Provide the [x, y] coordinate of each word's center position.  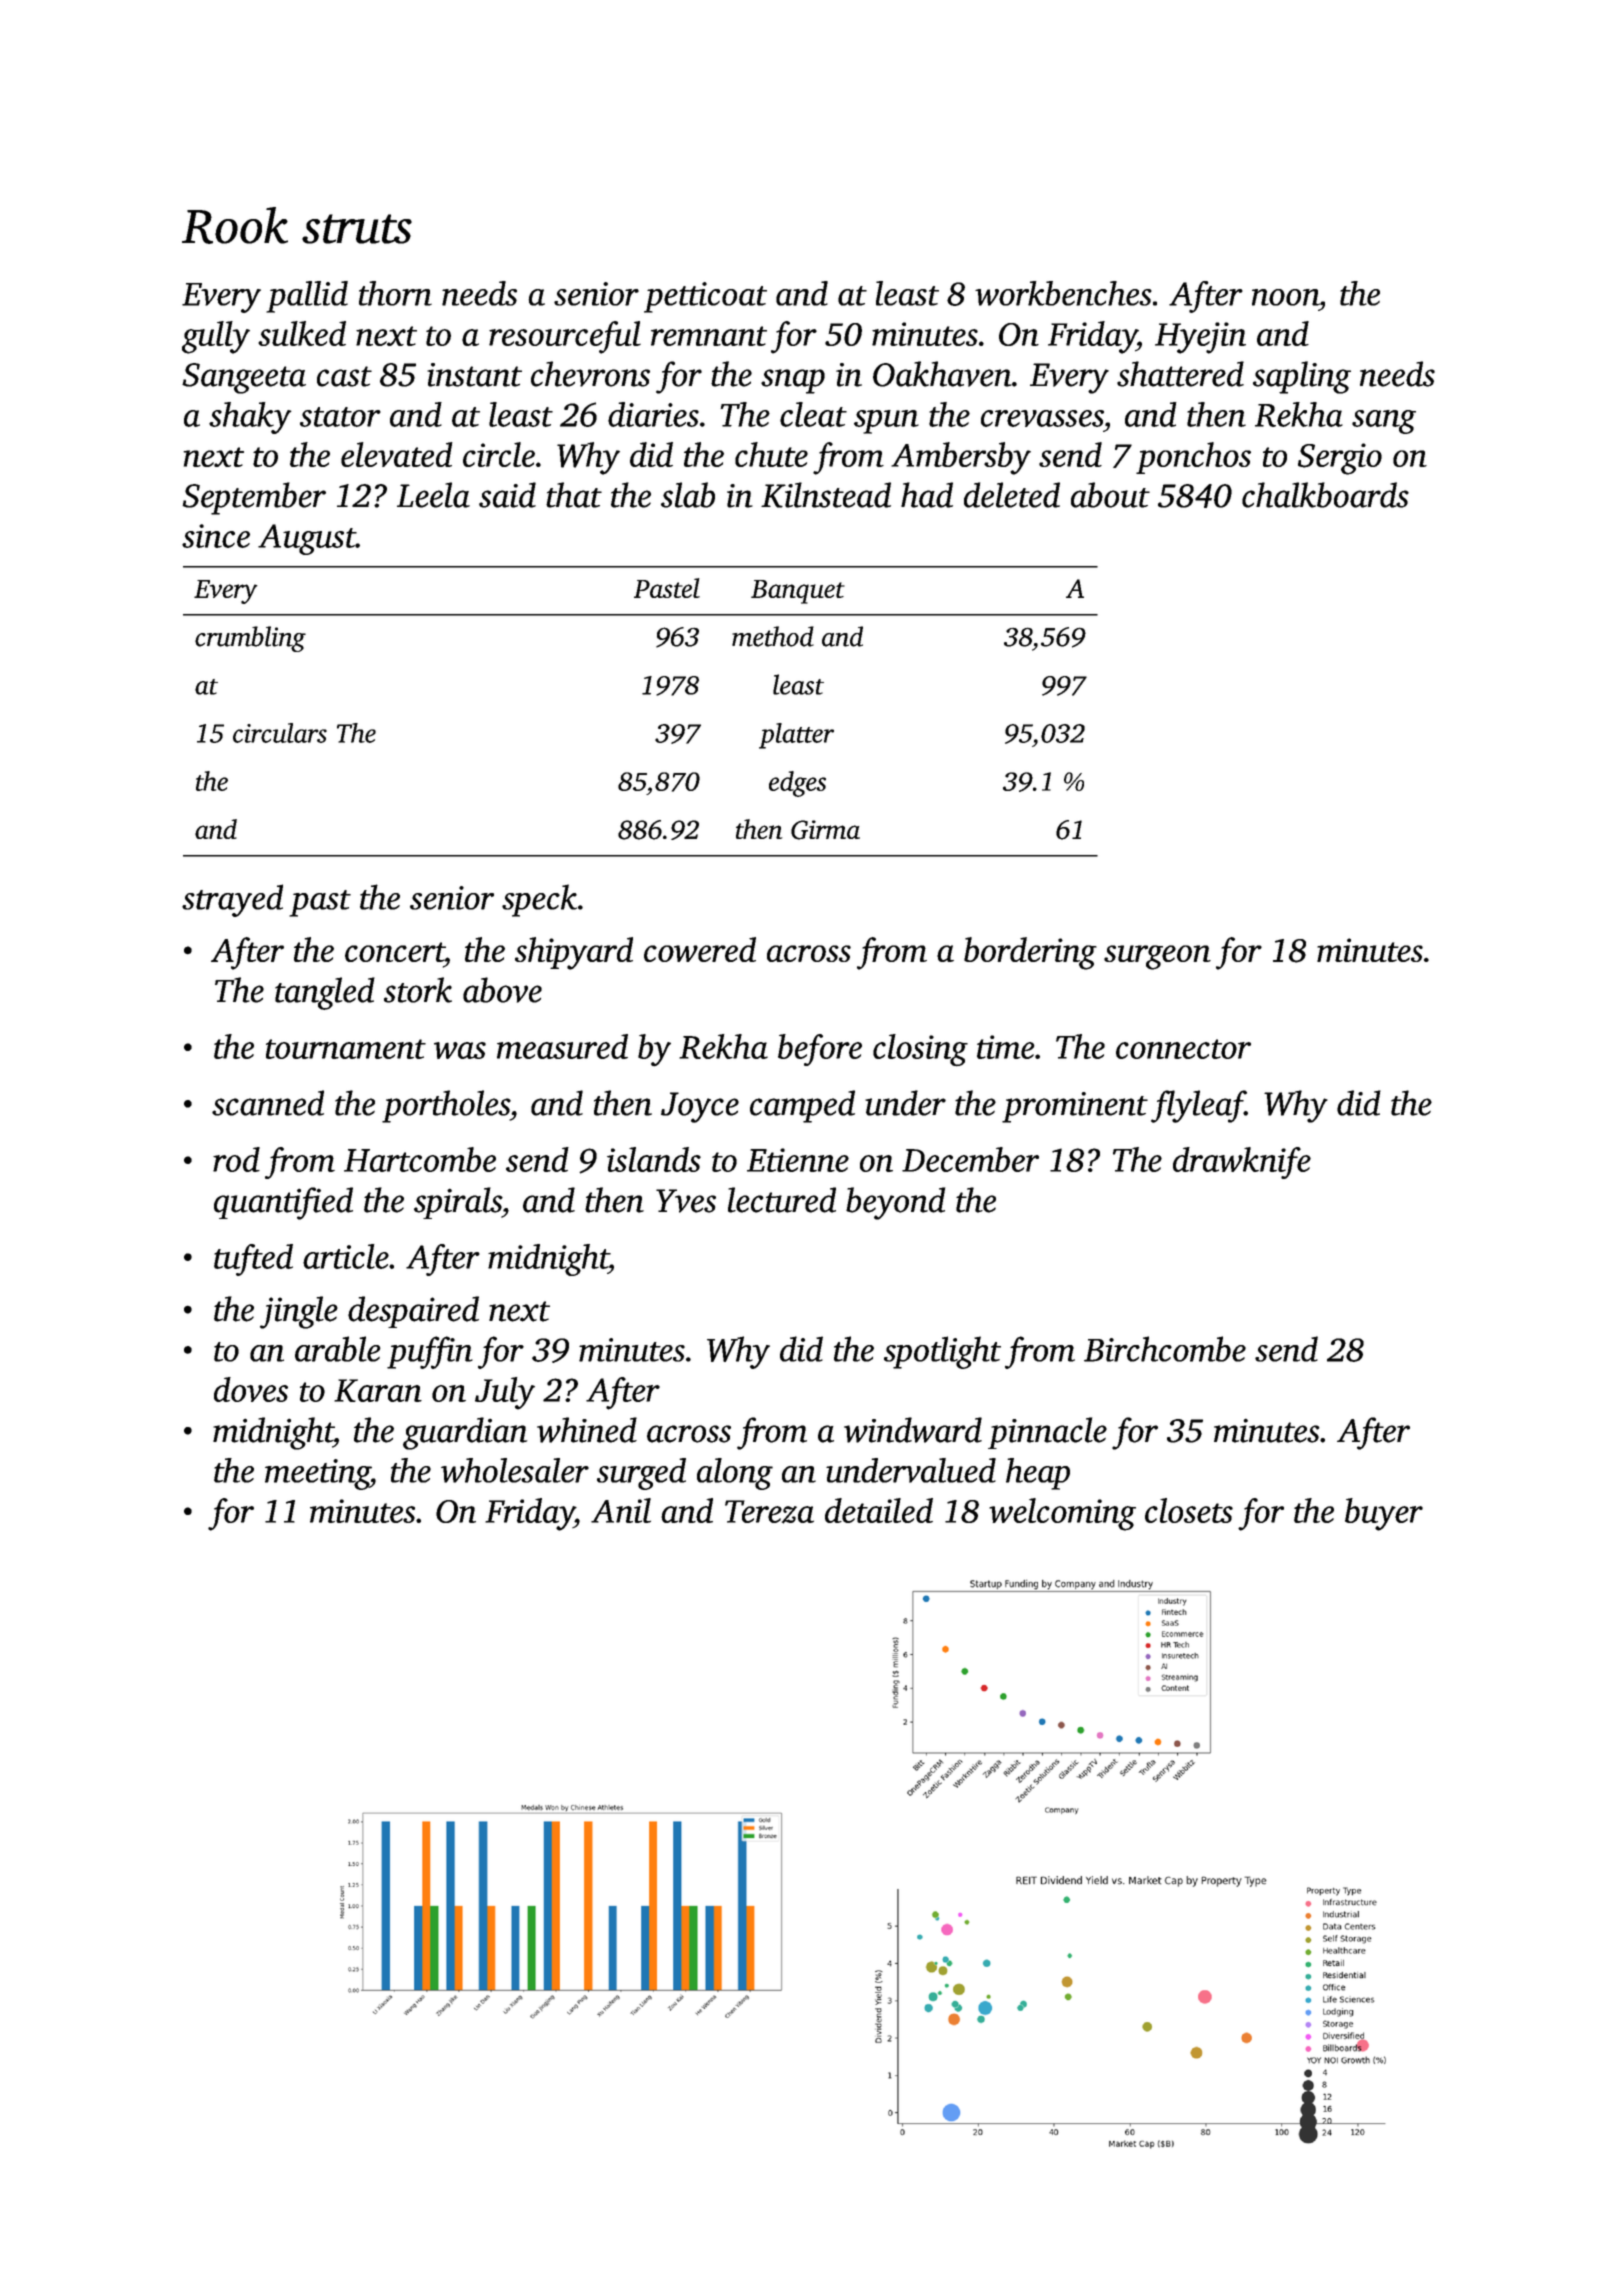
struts [357, 229]
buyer [1384, 1514]
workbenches [1063, 293]
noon [1285, 297]
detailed [879, 1510]
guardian [465, 1433]
